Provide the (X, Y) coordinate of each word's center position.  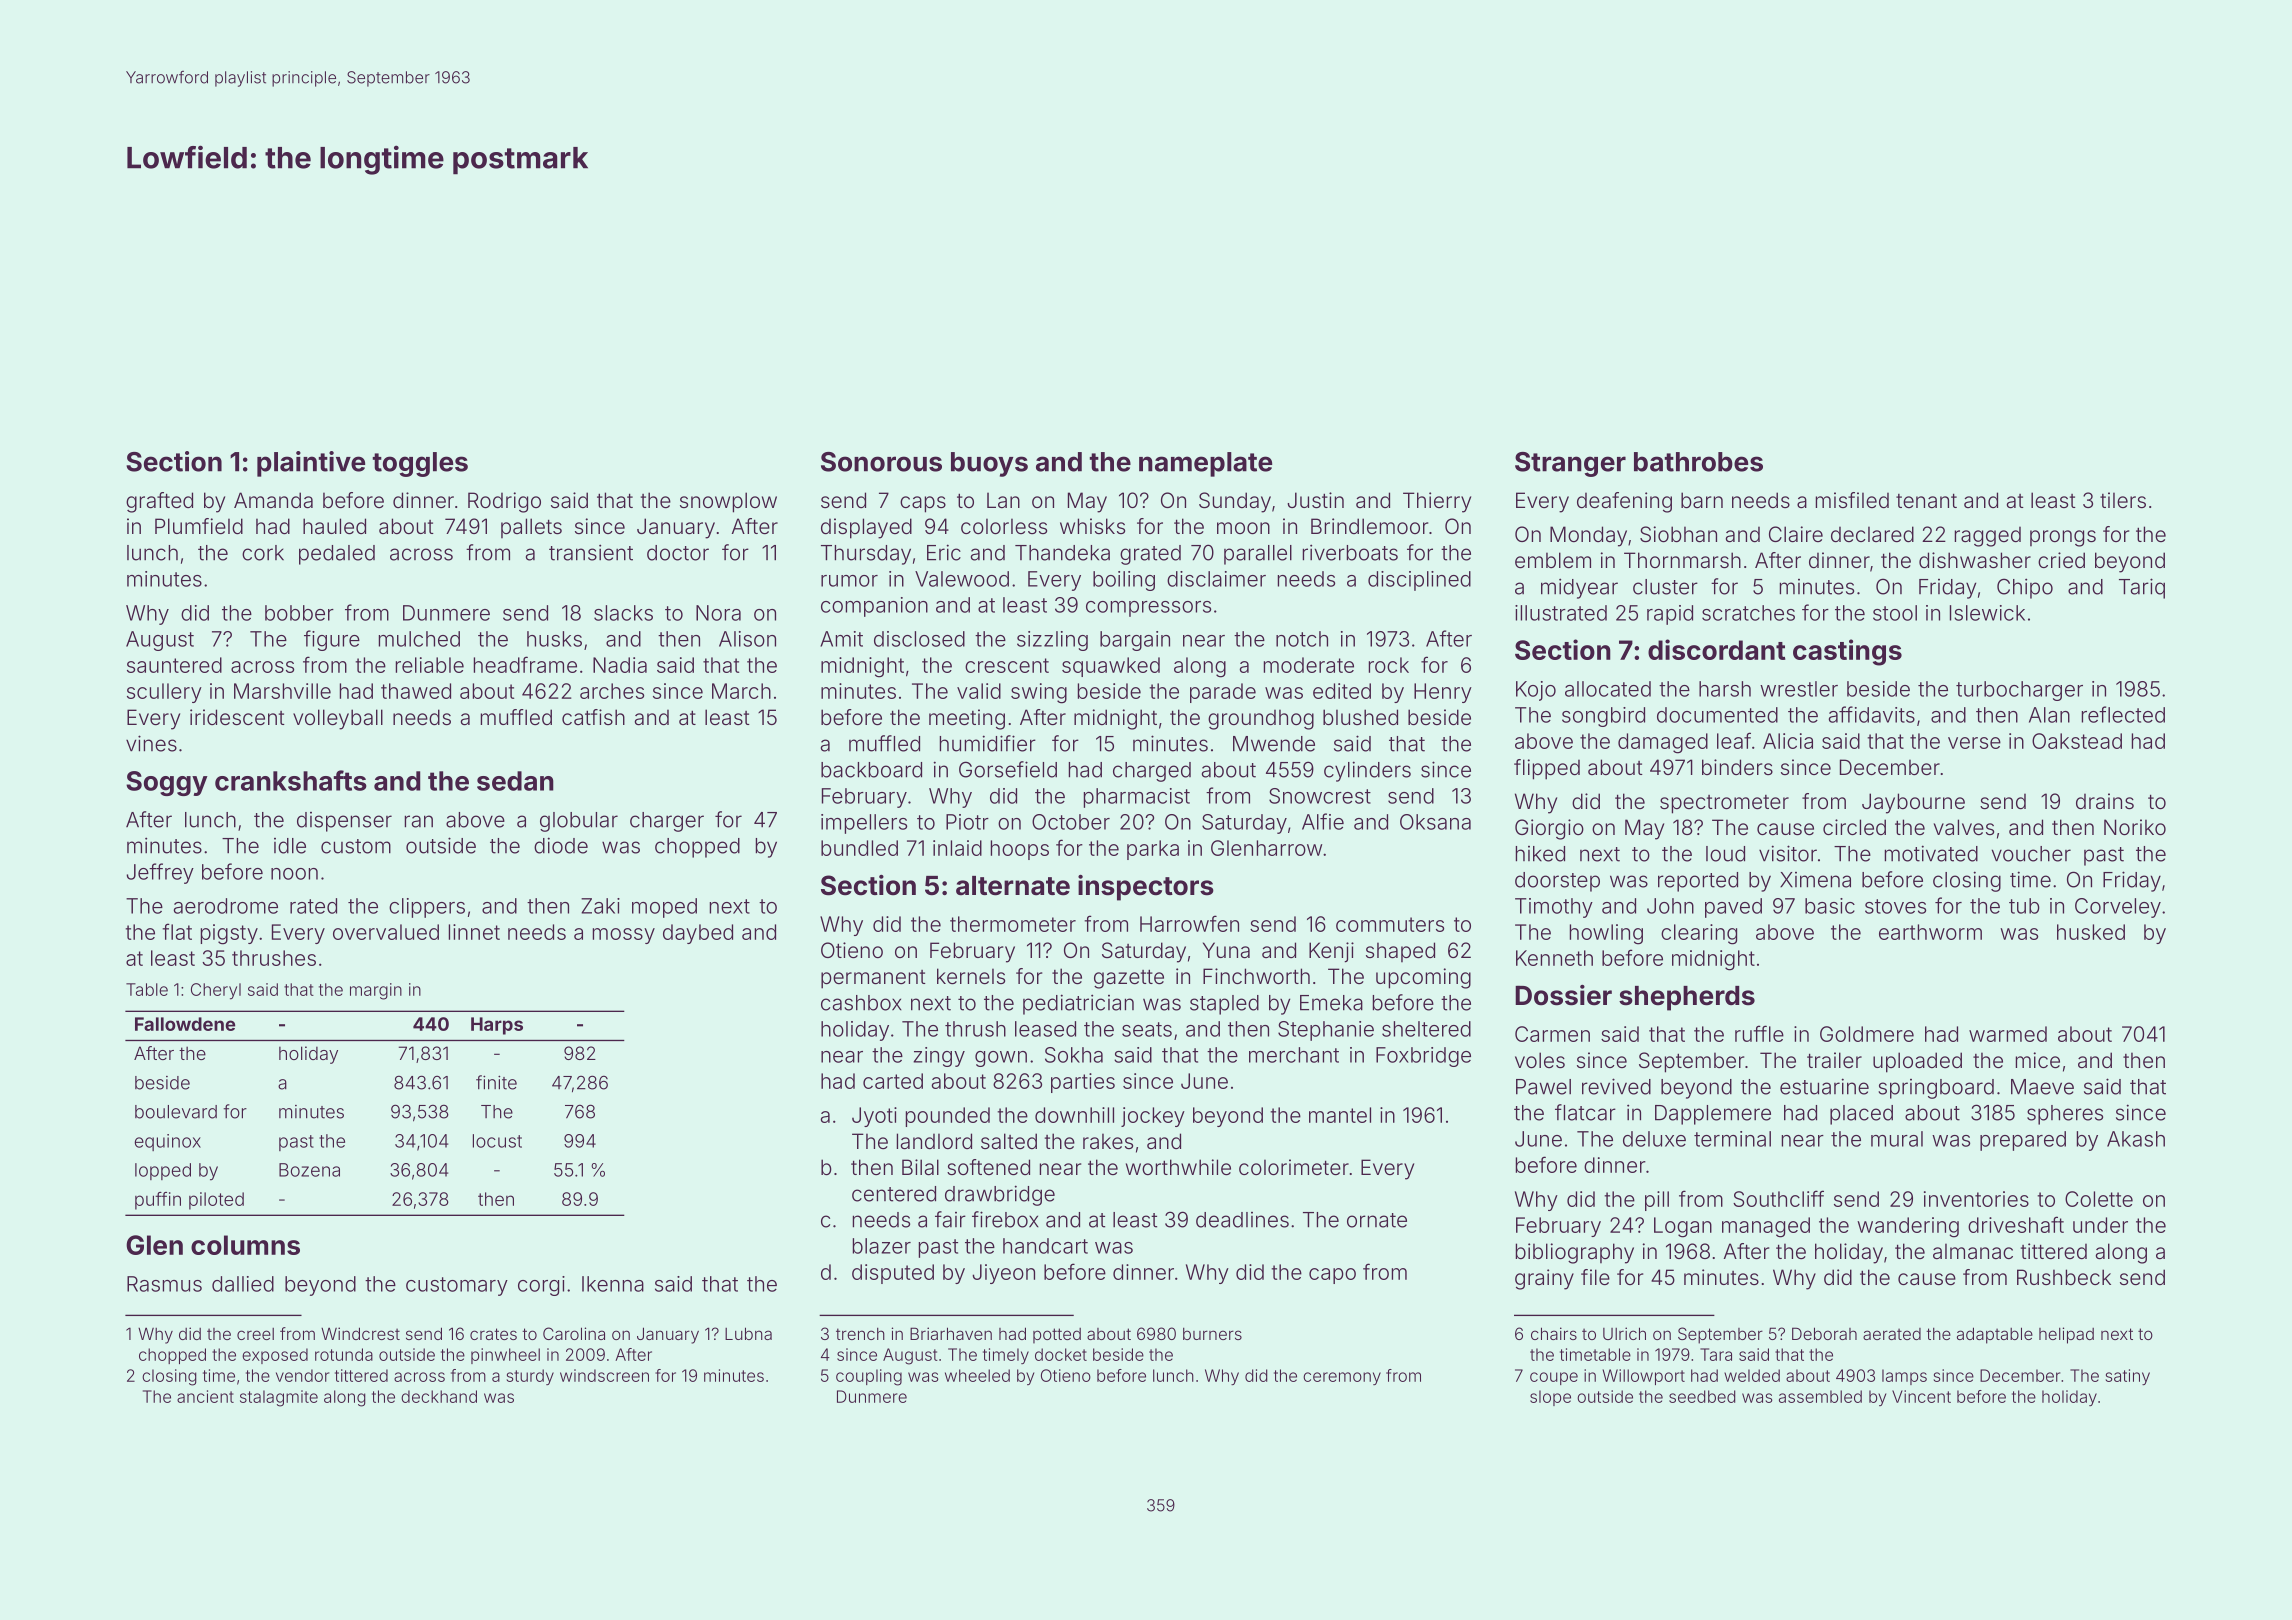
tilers (2123, 500)
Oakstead (2077, 741)
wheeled (977, 1375)
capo (1332, 1276)
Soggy (167, 783)
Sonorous (881, 462)
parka (1153, 850)
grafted (159, 502)
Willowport (1644, 1377)
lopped (163, 1171)
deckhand (439, 1396)
